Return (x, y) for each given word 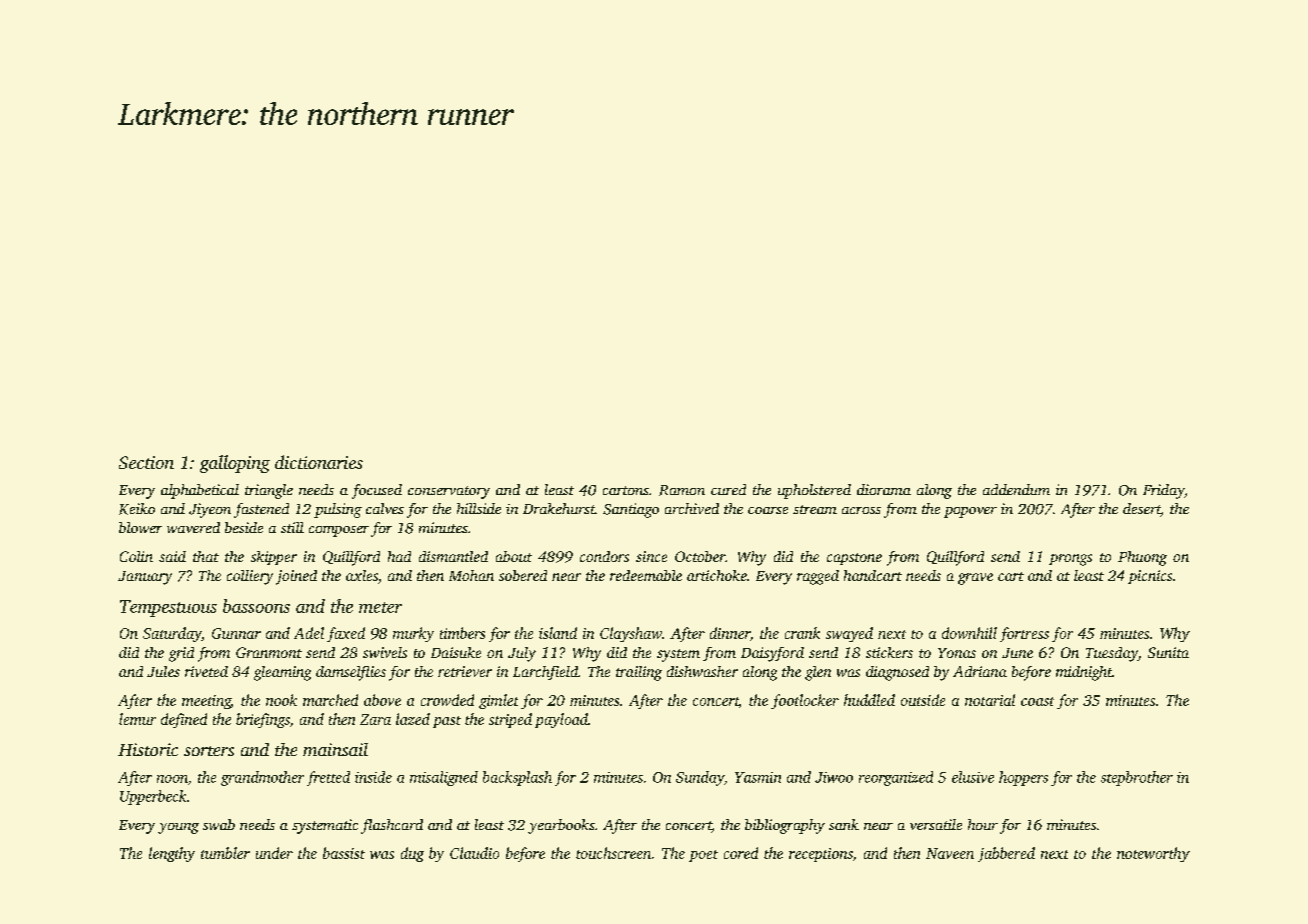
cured (728, 489)
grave (975, 579)
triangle (269, 491)
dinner (730, 633)
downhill (969, 633)
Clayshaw (631, 634)
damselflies (351, 673)
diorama (884, 489)
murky (413, 634)
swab (219, 824)
